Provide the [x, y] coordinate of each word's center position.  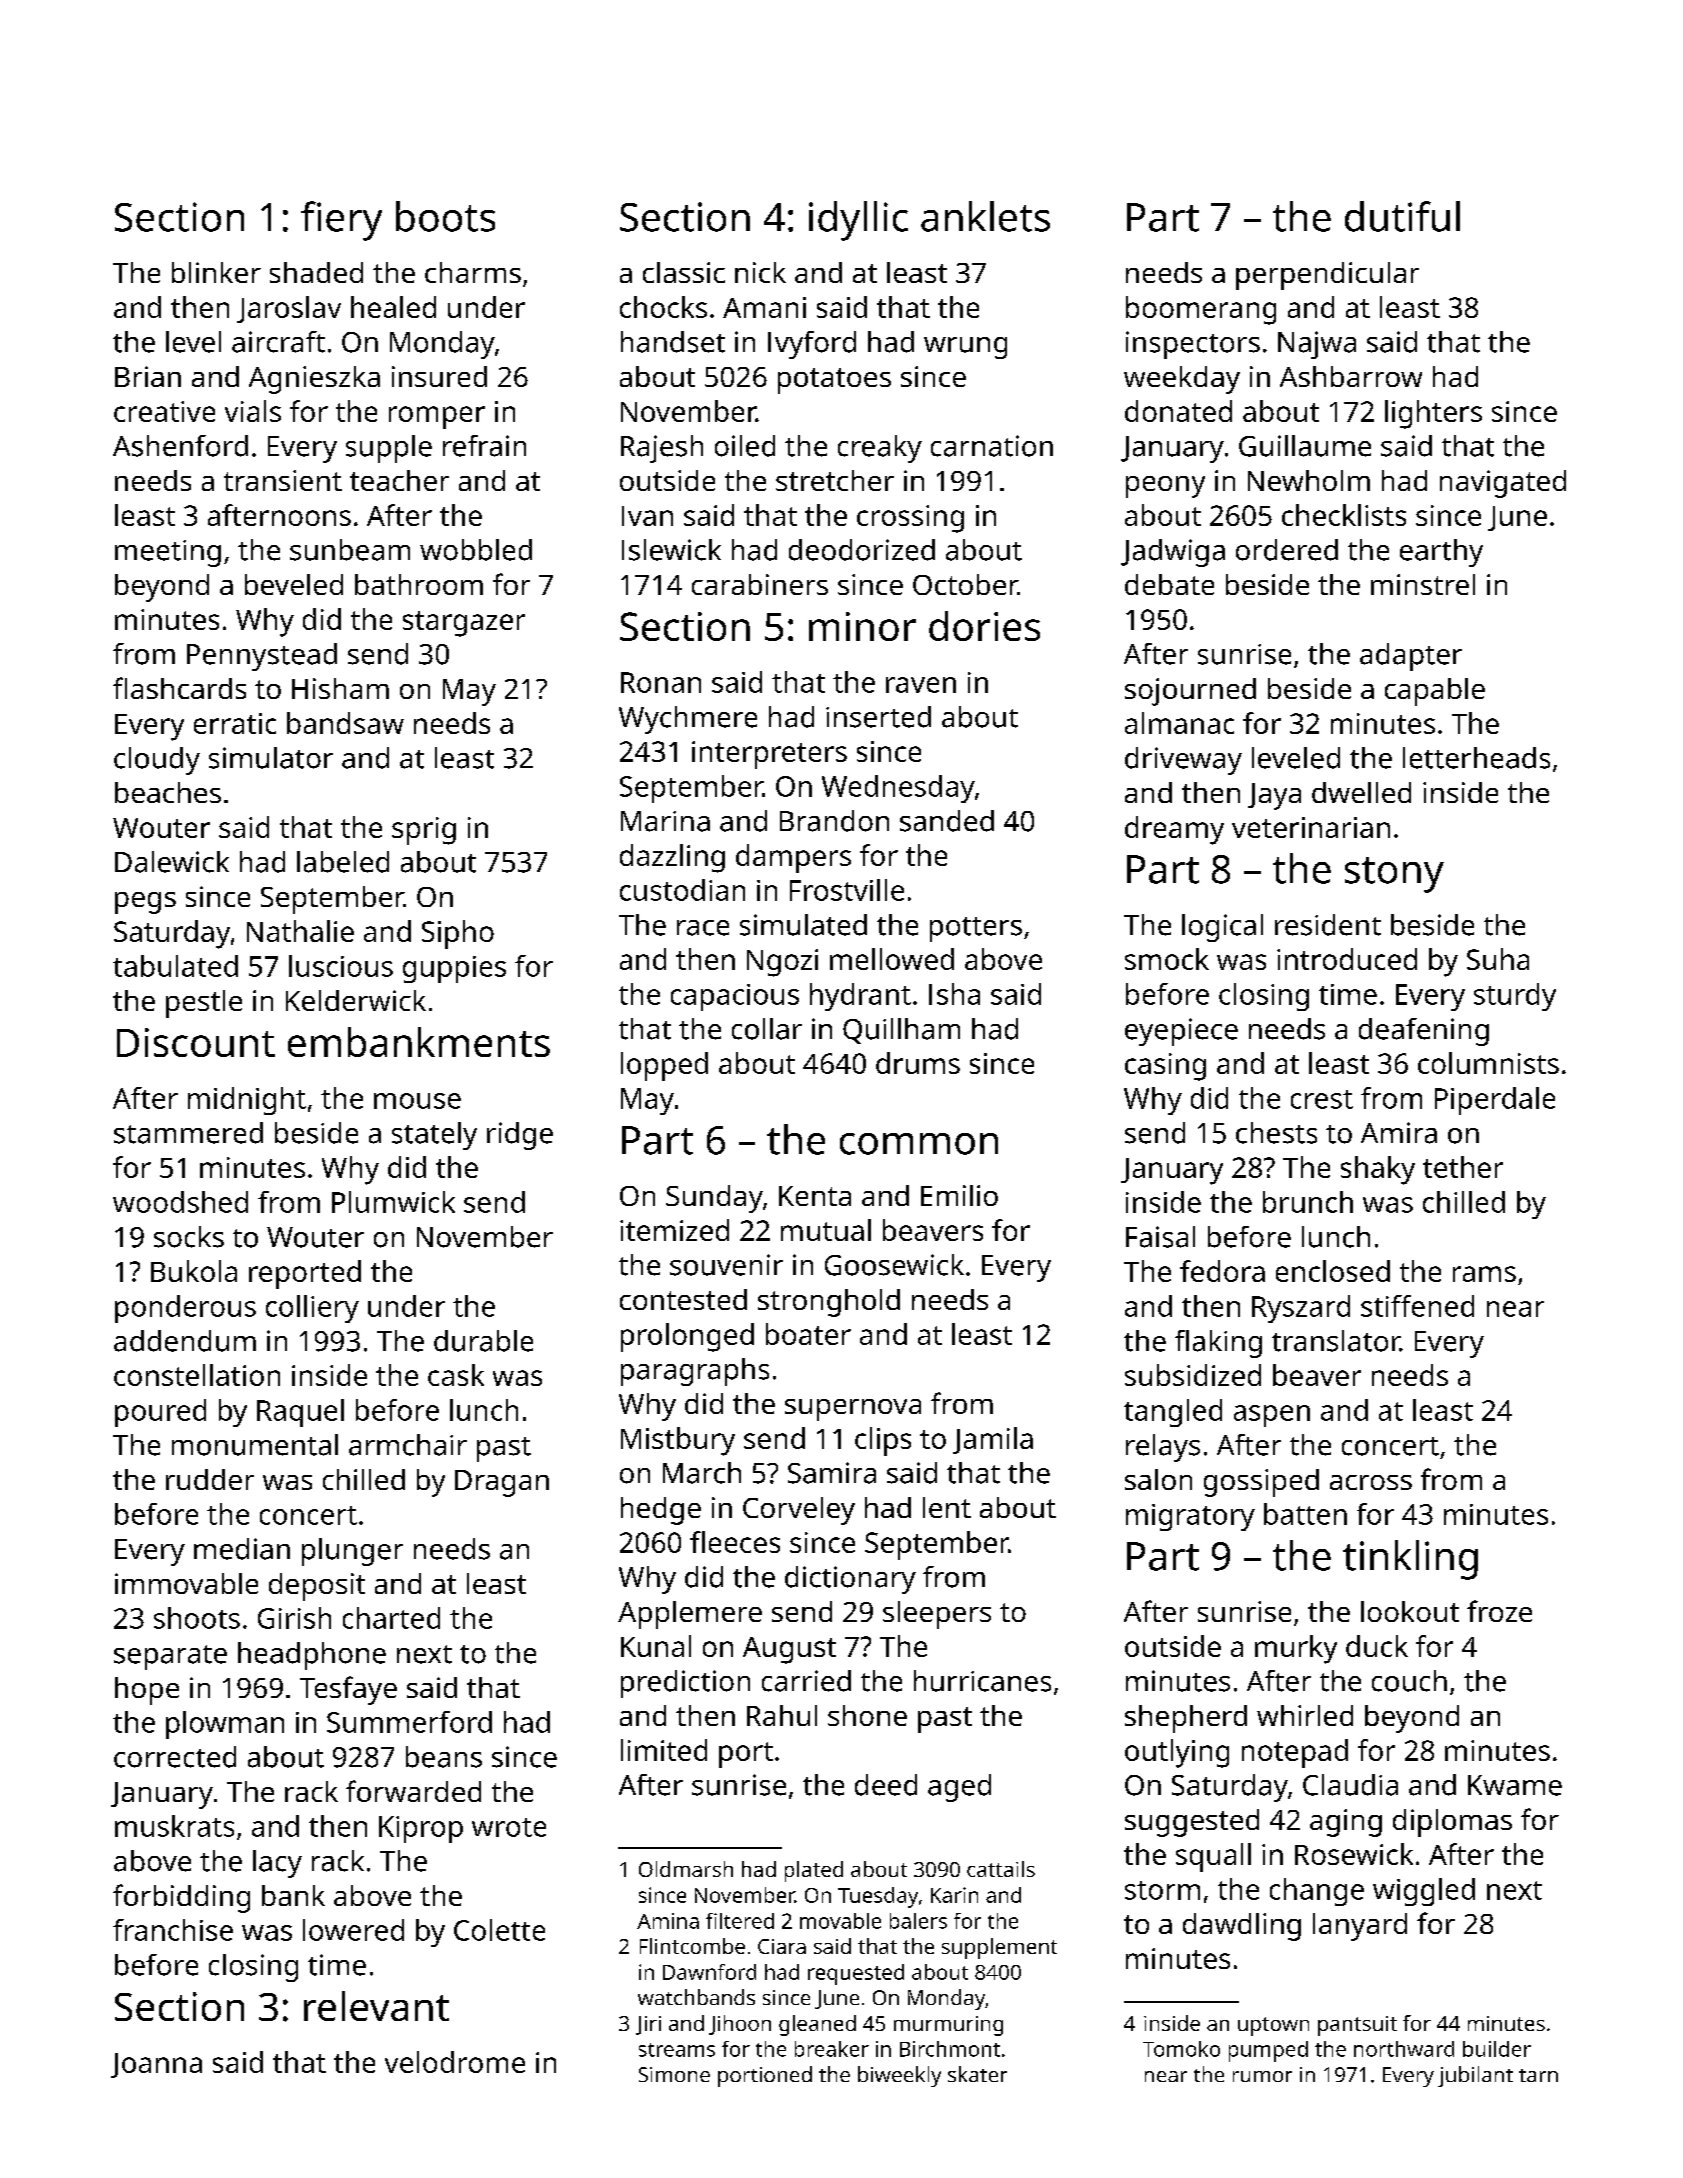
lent [947, 1507]
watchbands [696, 1997]
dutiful [1402, 216]
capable [1435, 692]
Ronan [661, 682]
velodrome [455, 2062]
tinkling [1410, 1560]
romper [437, 417]
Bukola [194, 1271]
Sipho [458, 934]
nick [760, 272]
